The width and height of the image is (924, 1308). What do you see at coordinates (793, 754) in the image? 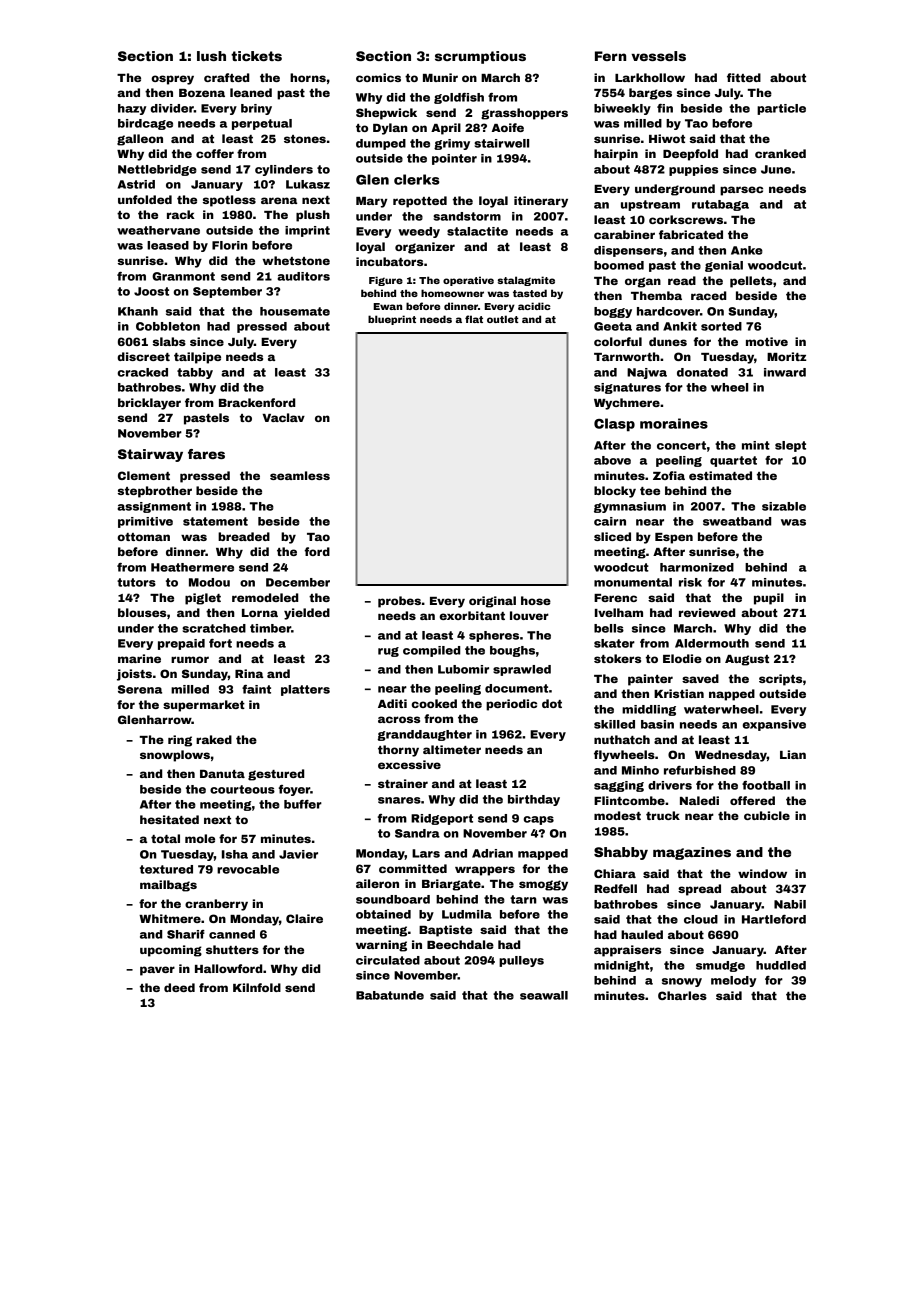
I see `Lian` at bounding box center [793, 754].
